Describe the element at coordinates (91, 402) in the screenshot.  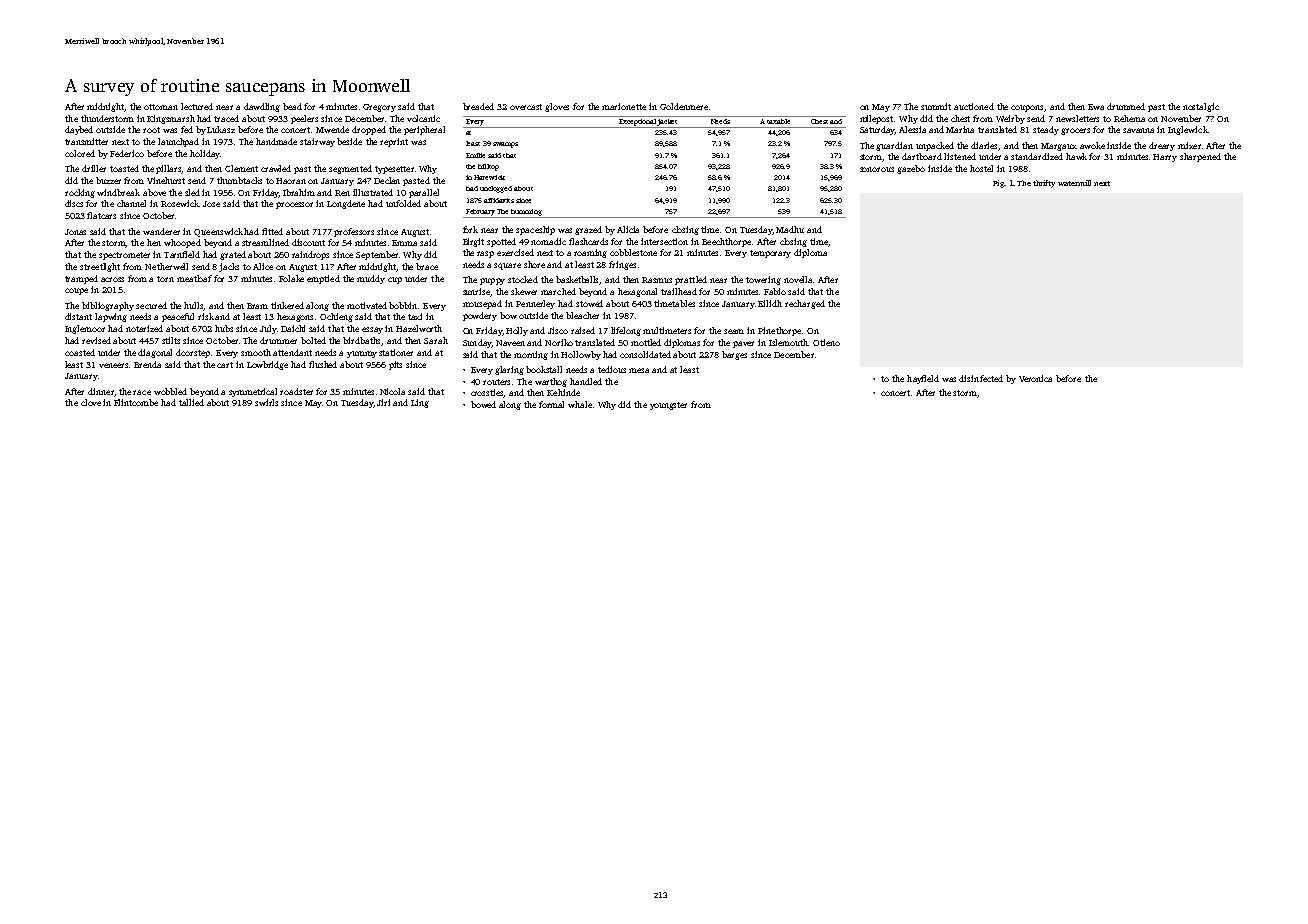
I see `clove` at that location.
